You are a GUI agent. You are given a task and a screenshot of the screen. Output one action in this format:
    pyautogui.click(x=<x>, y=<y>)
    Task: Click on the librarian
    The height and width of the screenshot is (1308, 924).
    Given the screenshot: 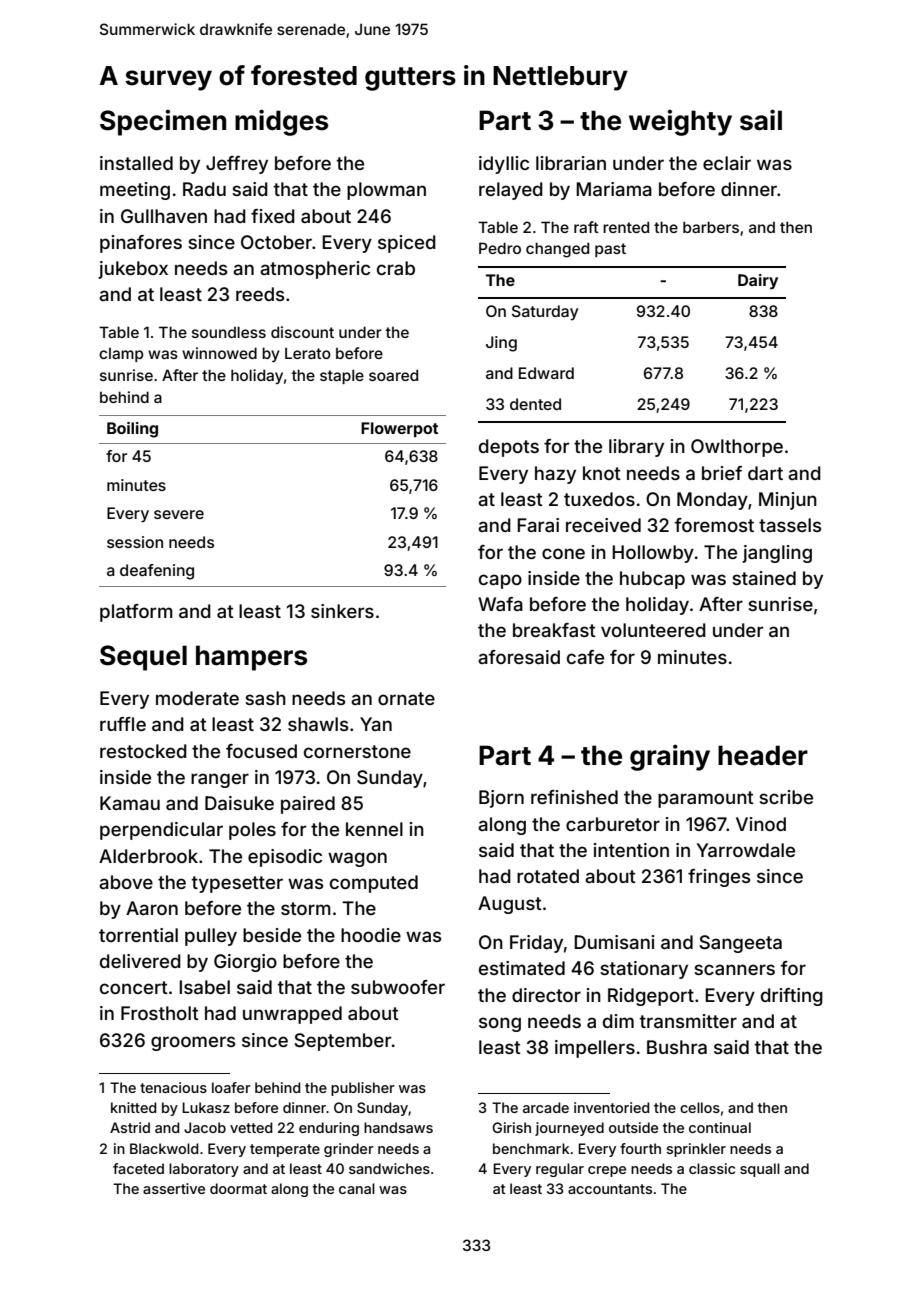 What is the action you would take?
    pyautogui.click(x=571, y=163)
